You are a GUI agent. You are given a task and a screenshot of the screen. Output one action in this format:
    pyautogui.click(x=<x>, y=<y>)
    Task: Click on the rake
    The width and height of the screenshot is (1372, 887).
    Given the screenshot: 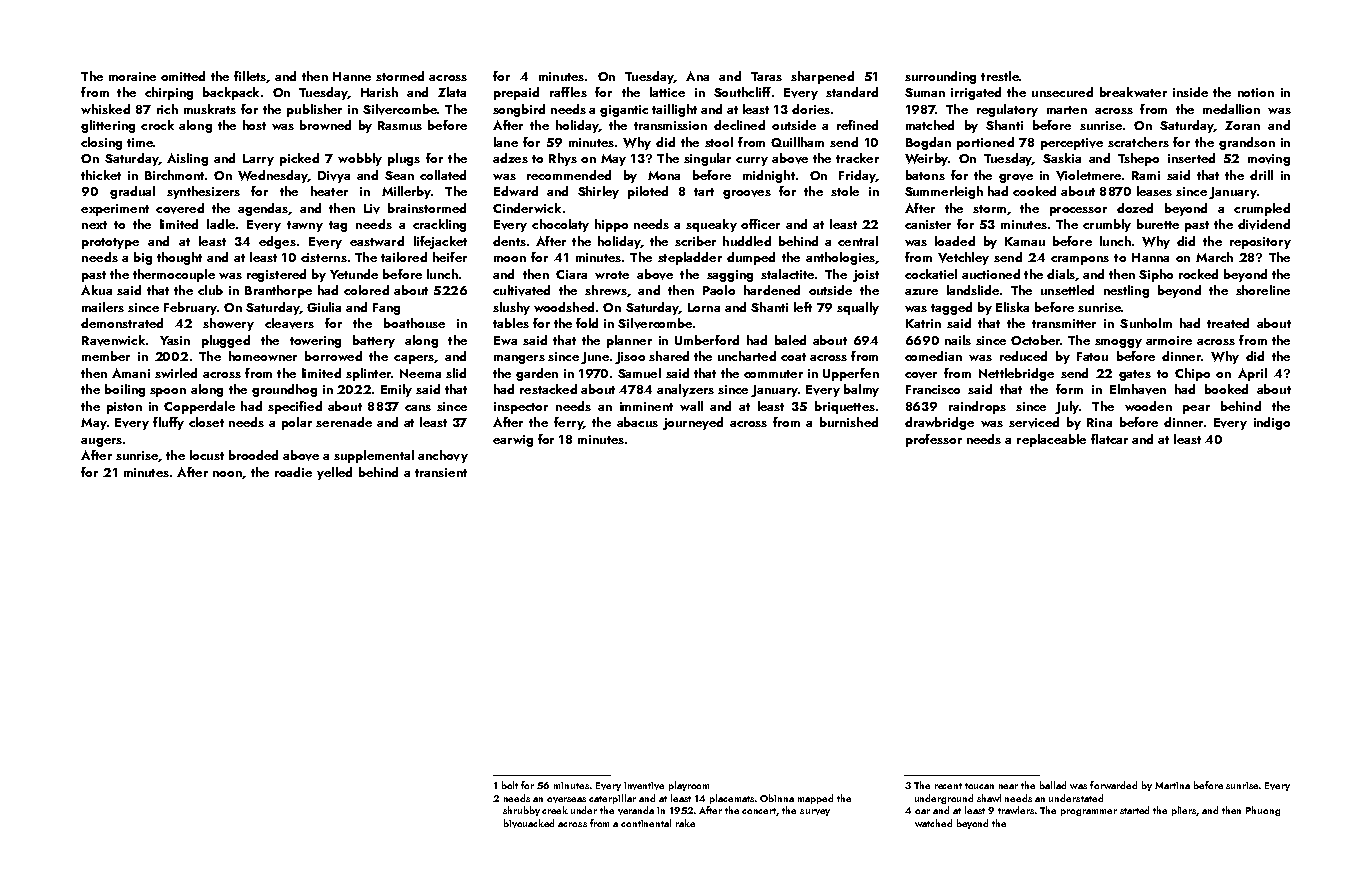 What is the action you would take?
    pyautogui.click(x=685, y=823)
